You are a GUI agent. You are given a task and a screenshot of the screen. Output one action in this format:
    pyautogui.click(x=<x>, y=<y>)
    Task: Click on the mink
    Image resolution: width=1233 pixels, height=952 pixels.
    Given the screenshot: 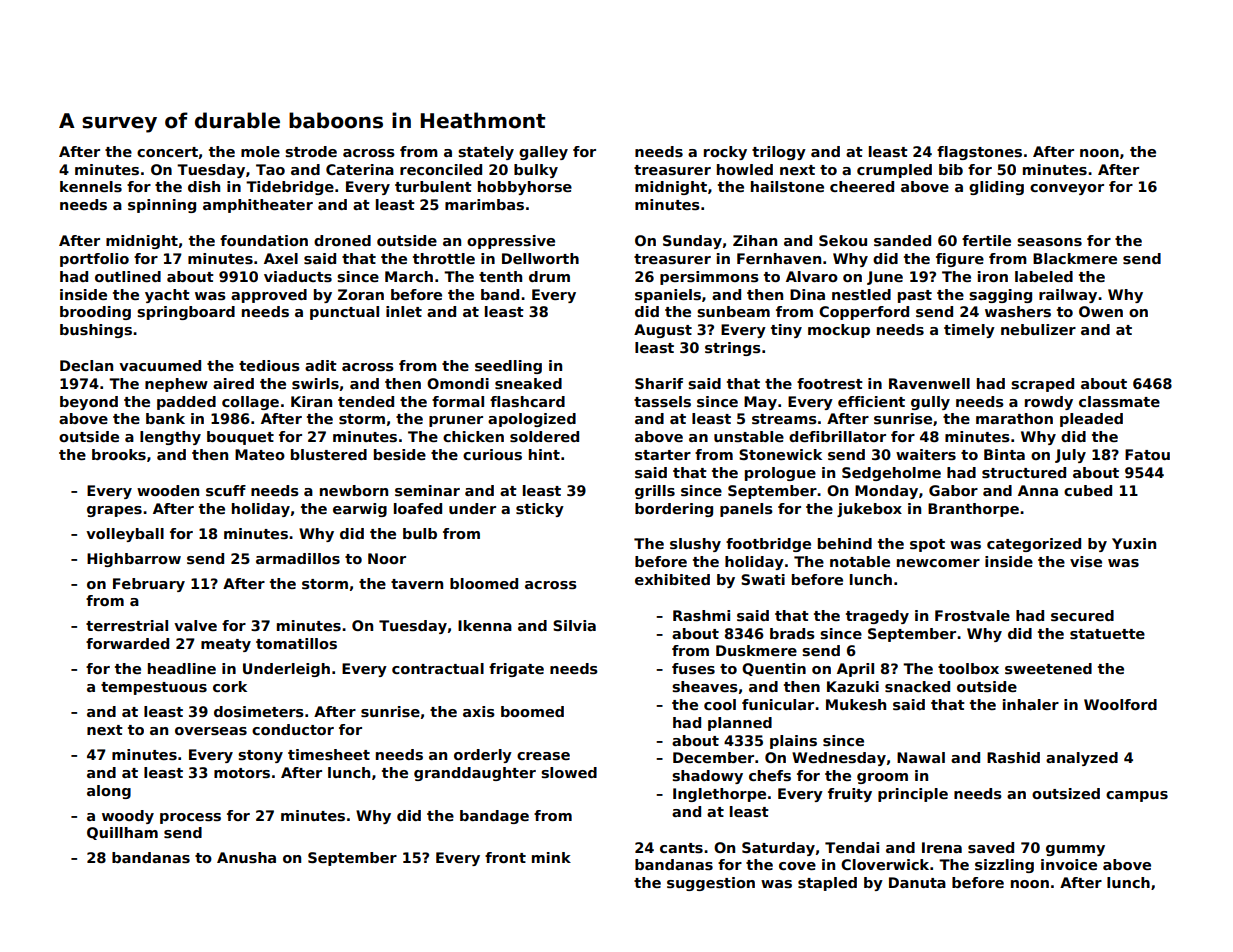 What is the action you would take?
    pyautogui.click(x=551, y=857)
